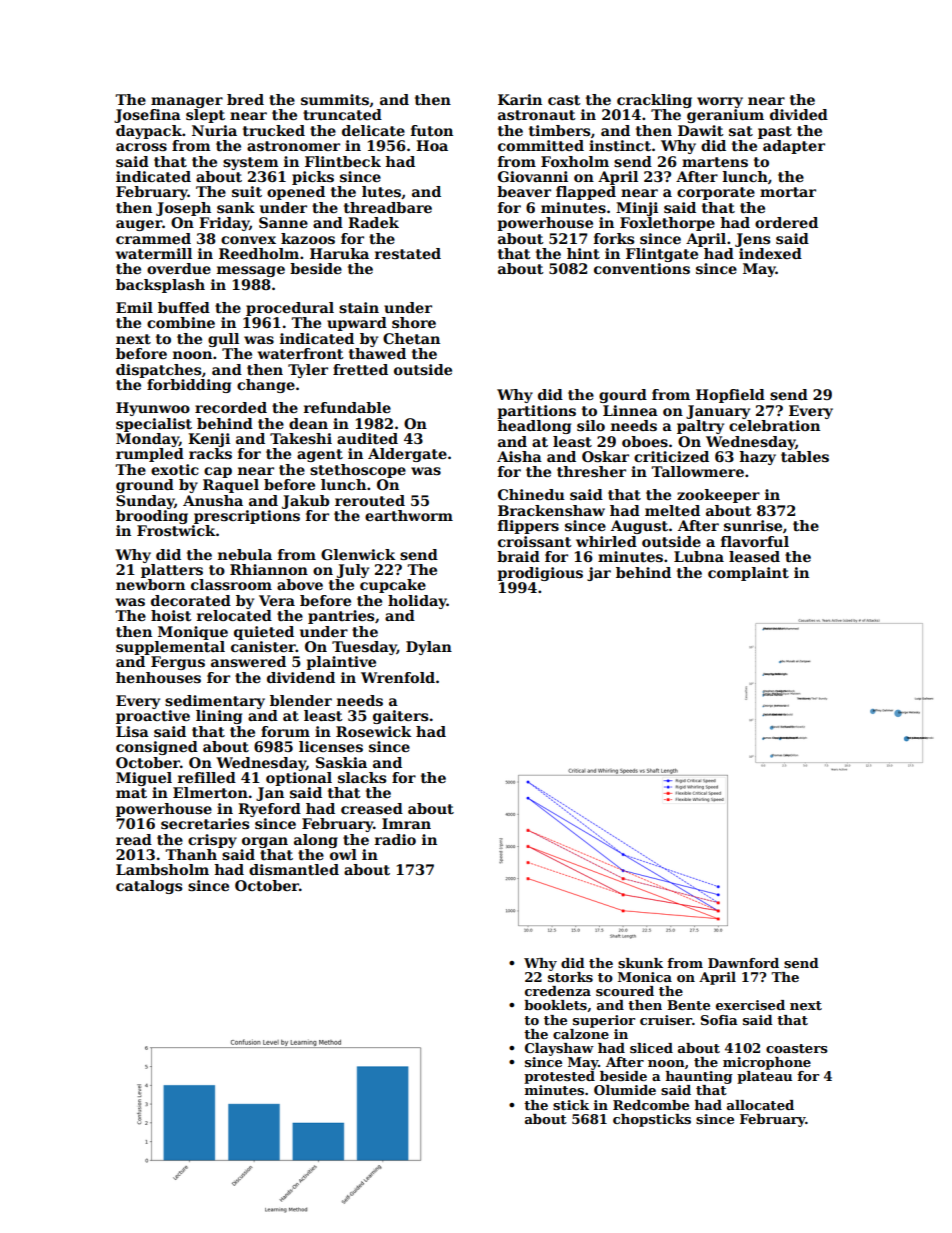 The image size is (952, 1233). What do you see at coordinates (153, 238) in the screenshot?
I see `crammed` at bounding box center [153, 238].
